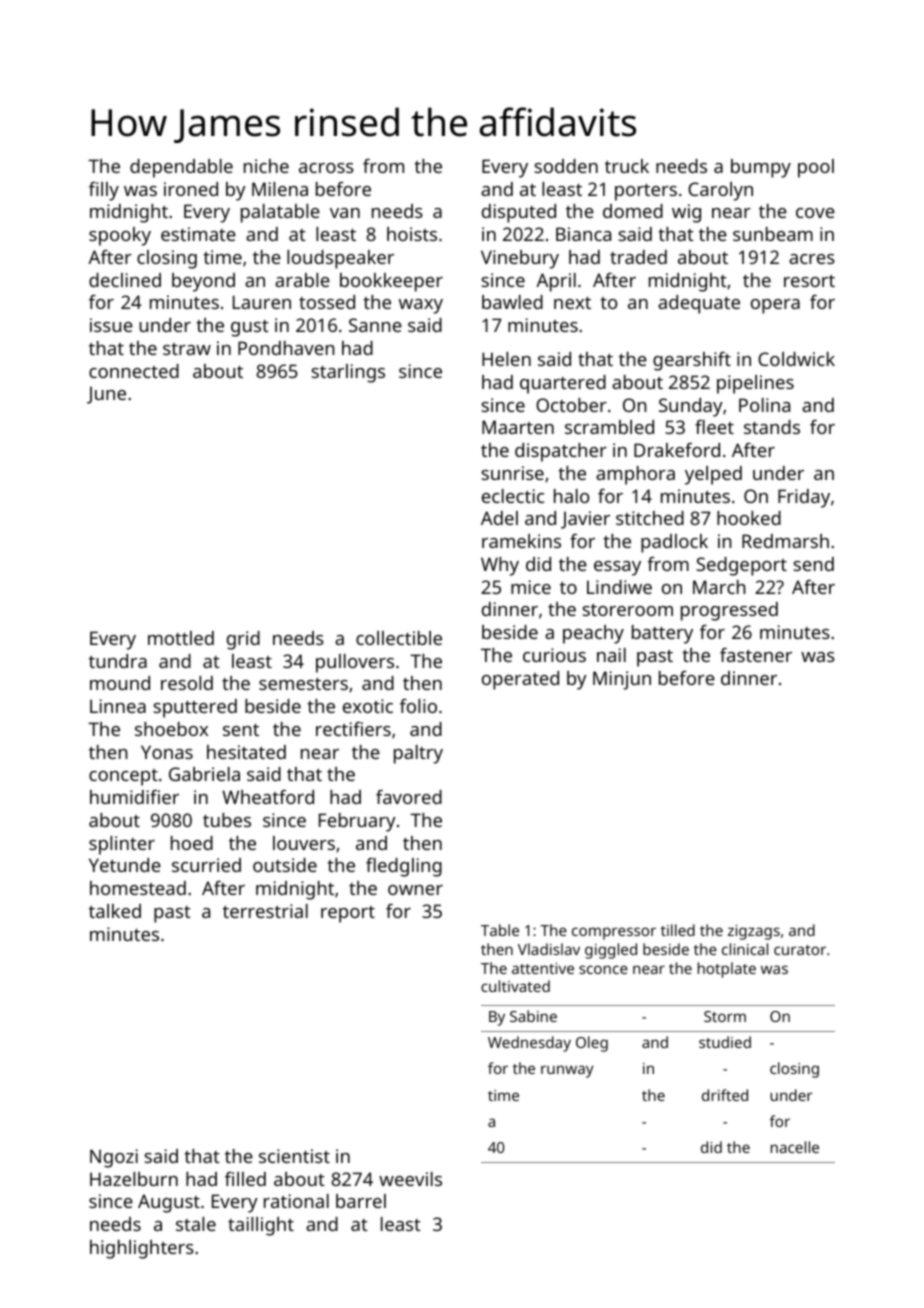 This document has width=924, height=1308. What do you see at coordinates (816, 168) in the document?
I see `pool` at bounding box center [816, 168].
